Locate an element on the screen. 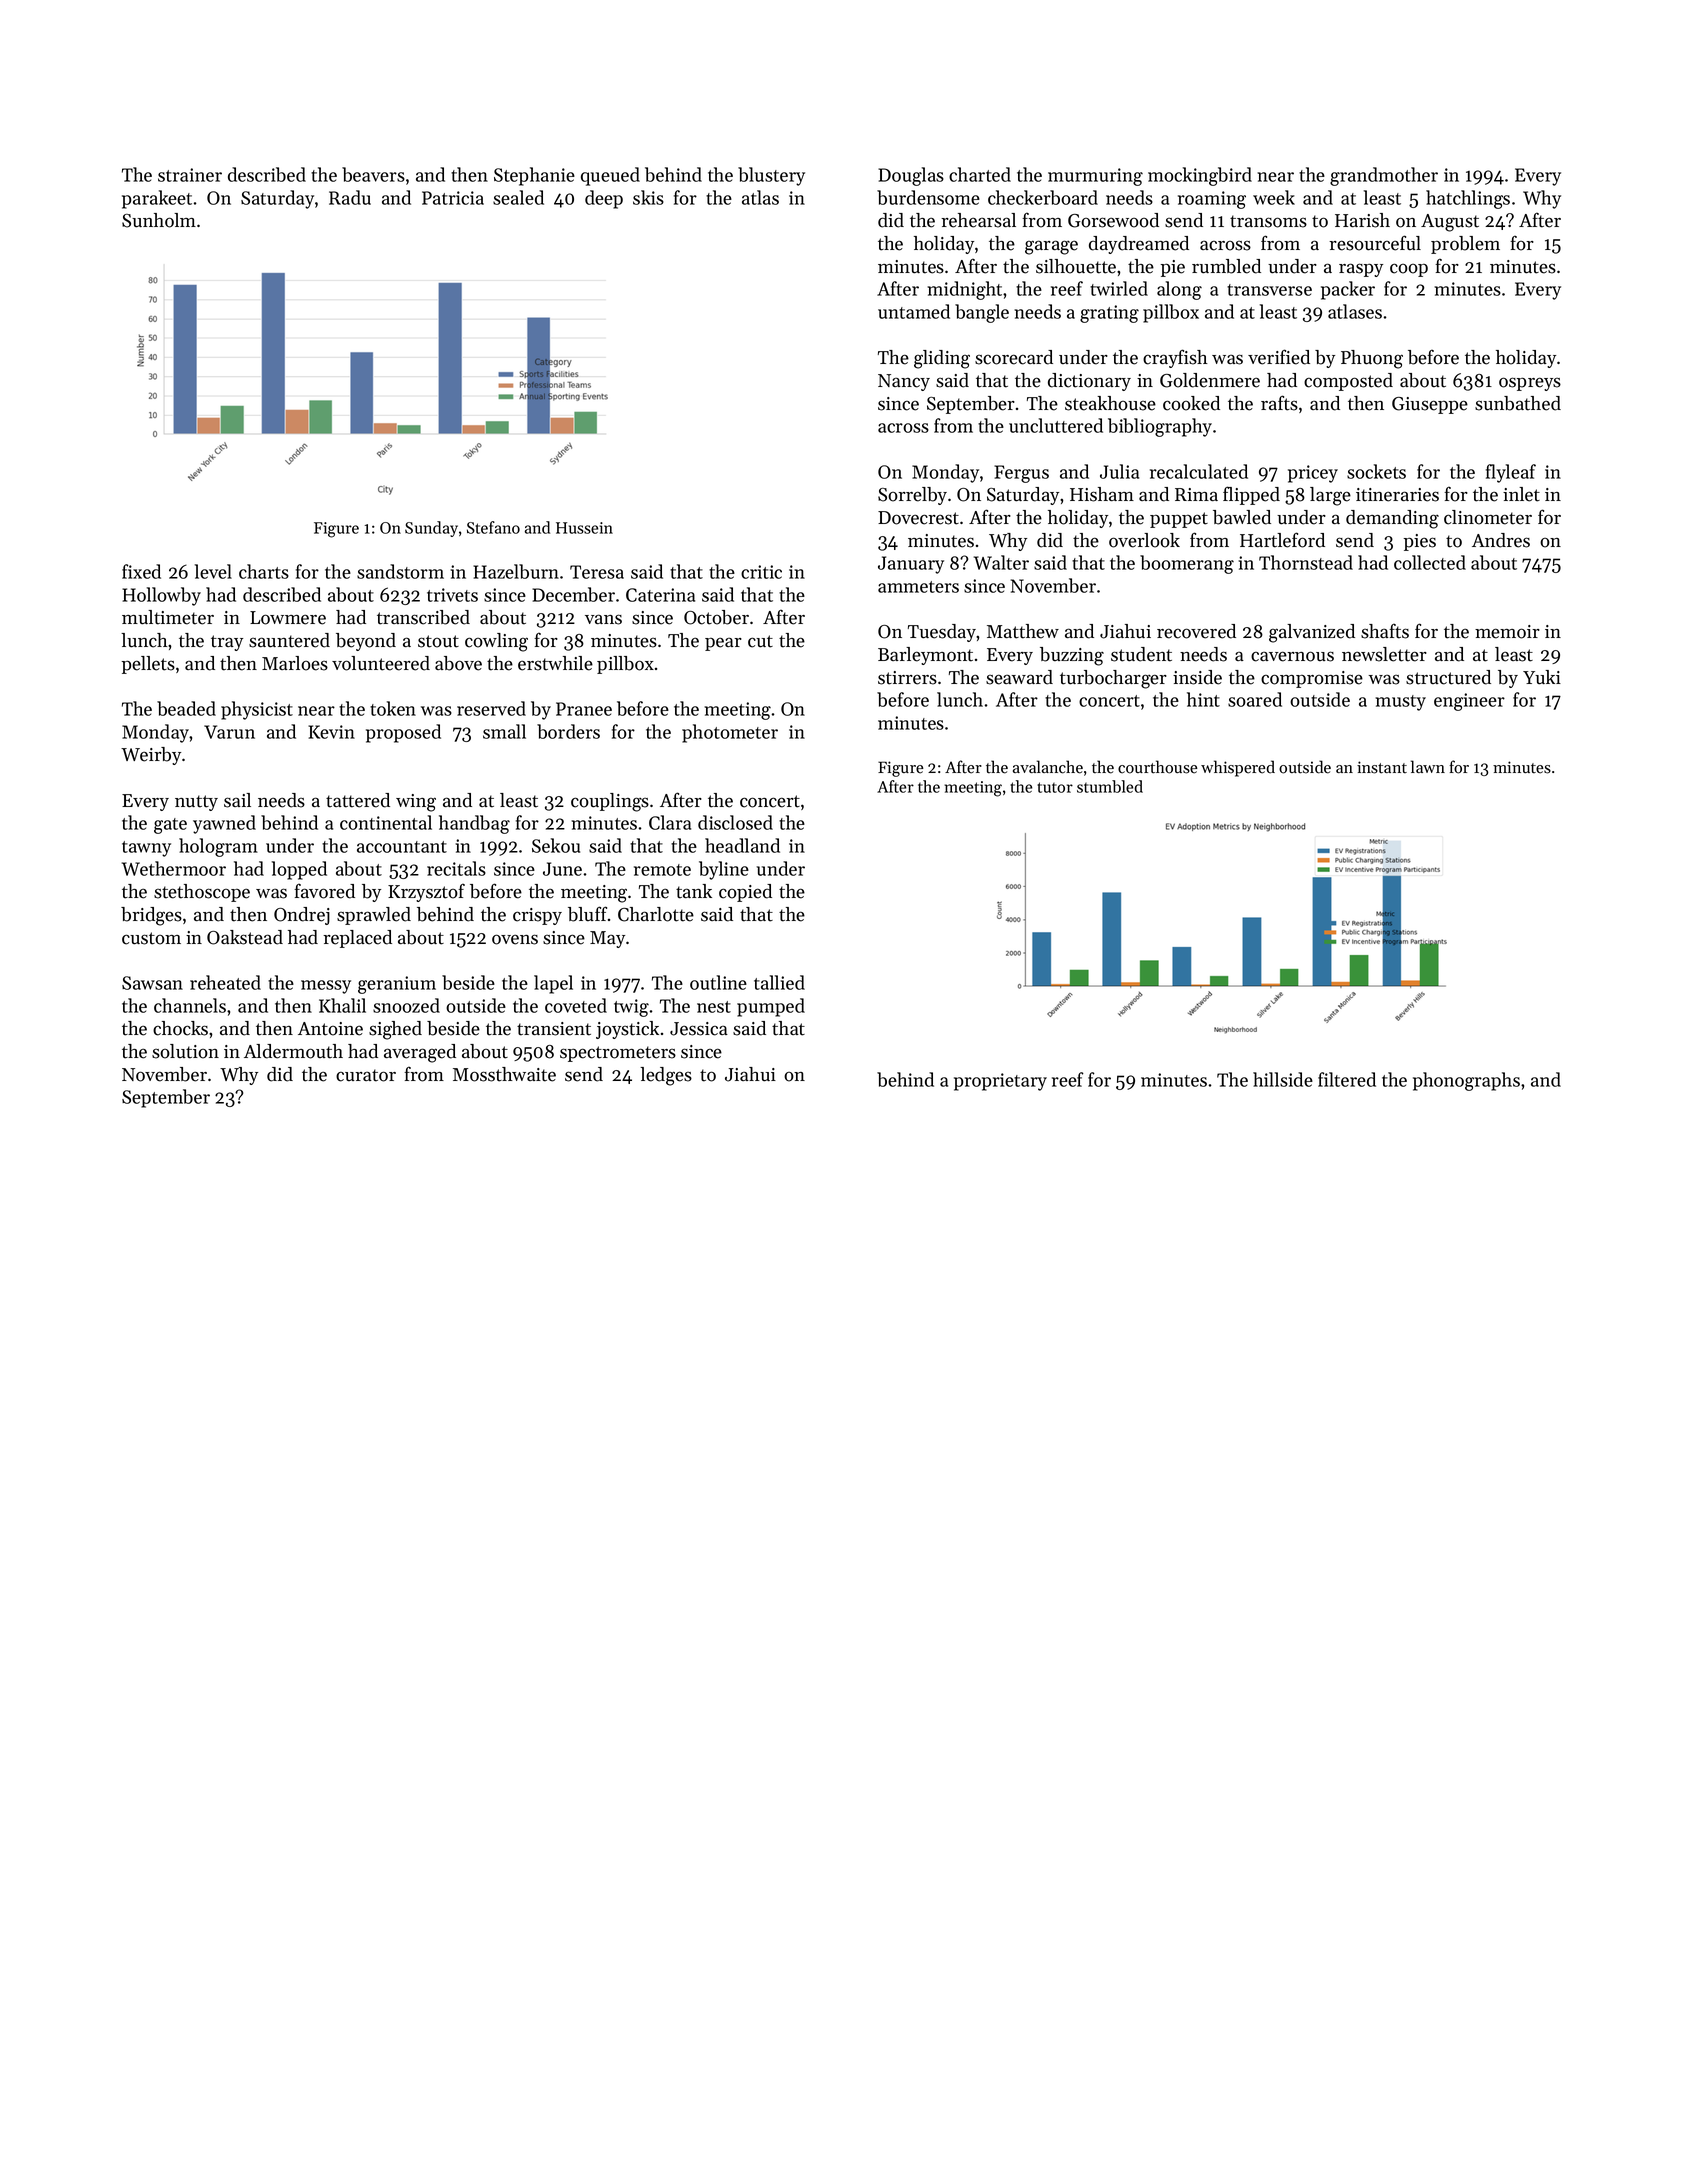 The image size is (1683, 2178). gate is located at coordinates (170, 826).
